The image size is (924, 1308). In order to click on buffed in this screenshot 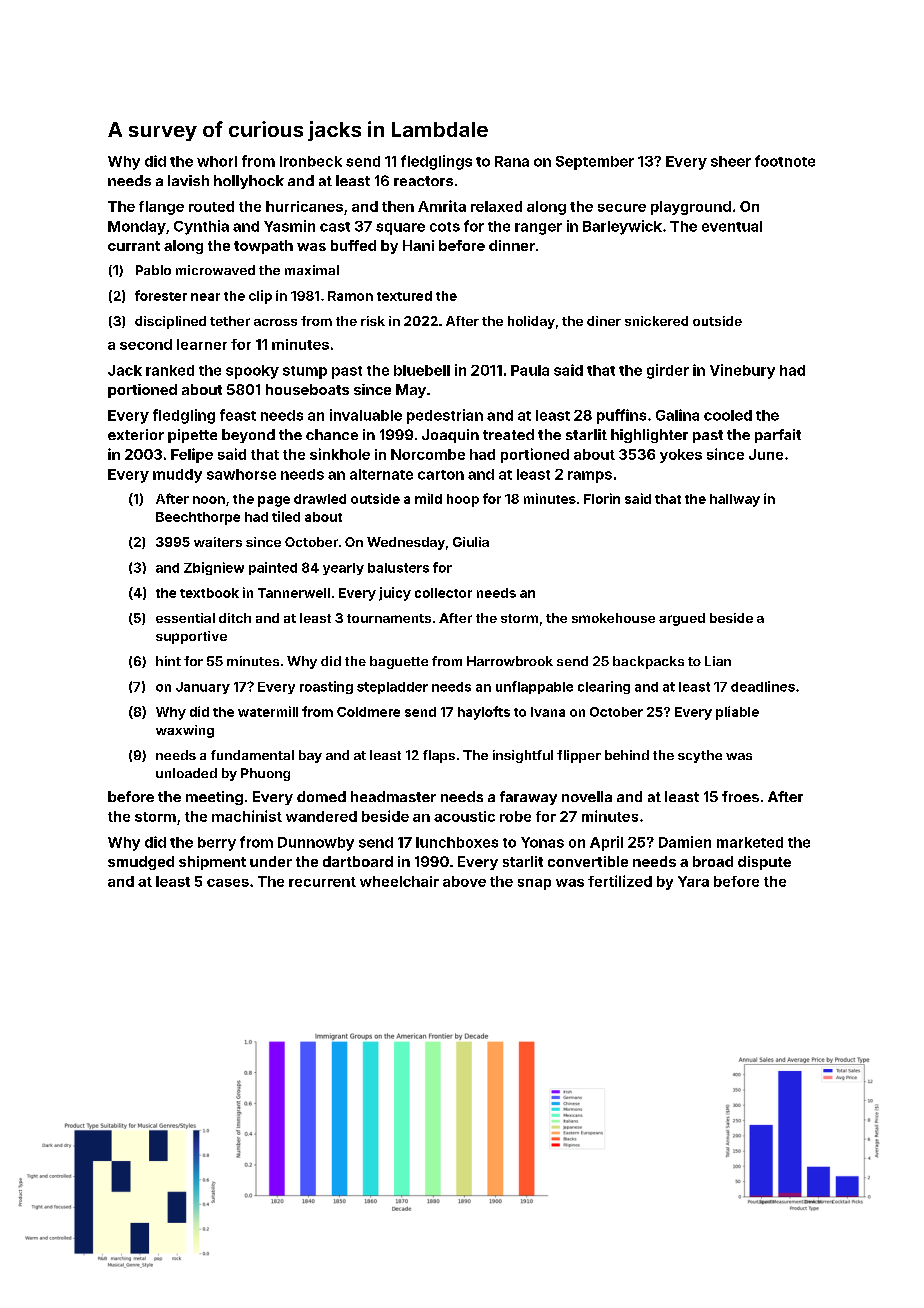, I will do `click(353, 245)`.
